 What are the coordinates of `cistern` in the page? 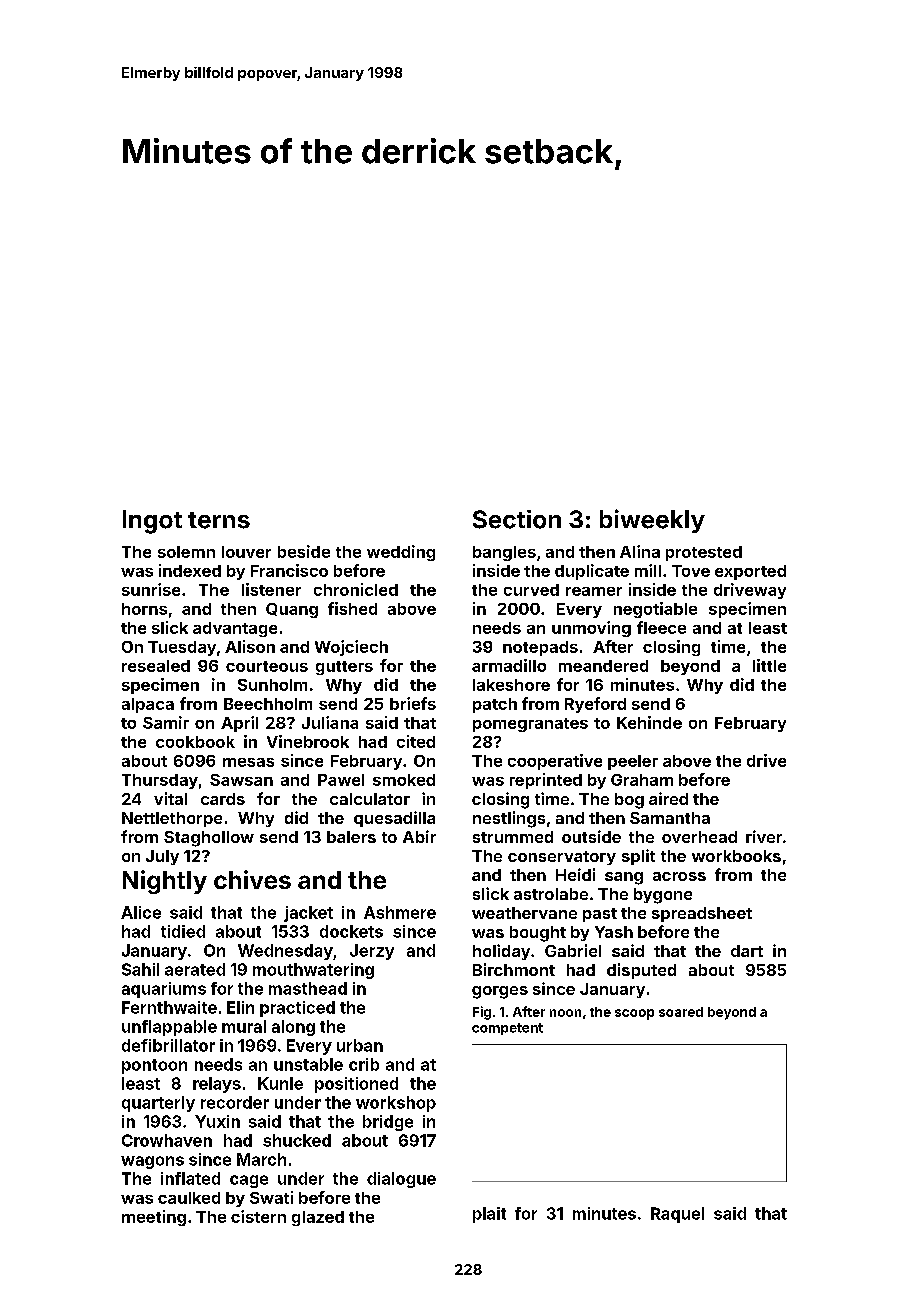 It's located at (258, 1216).
